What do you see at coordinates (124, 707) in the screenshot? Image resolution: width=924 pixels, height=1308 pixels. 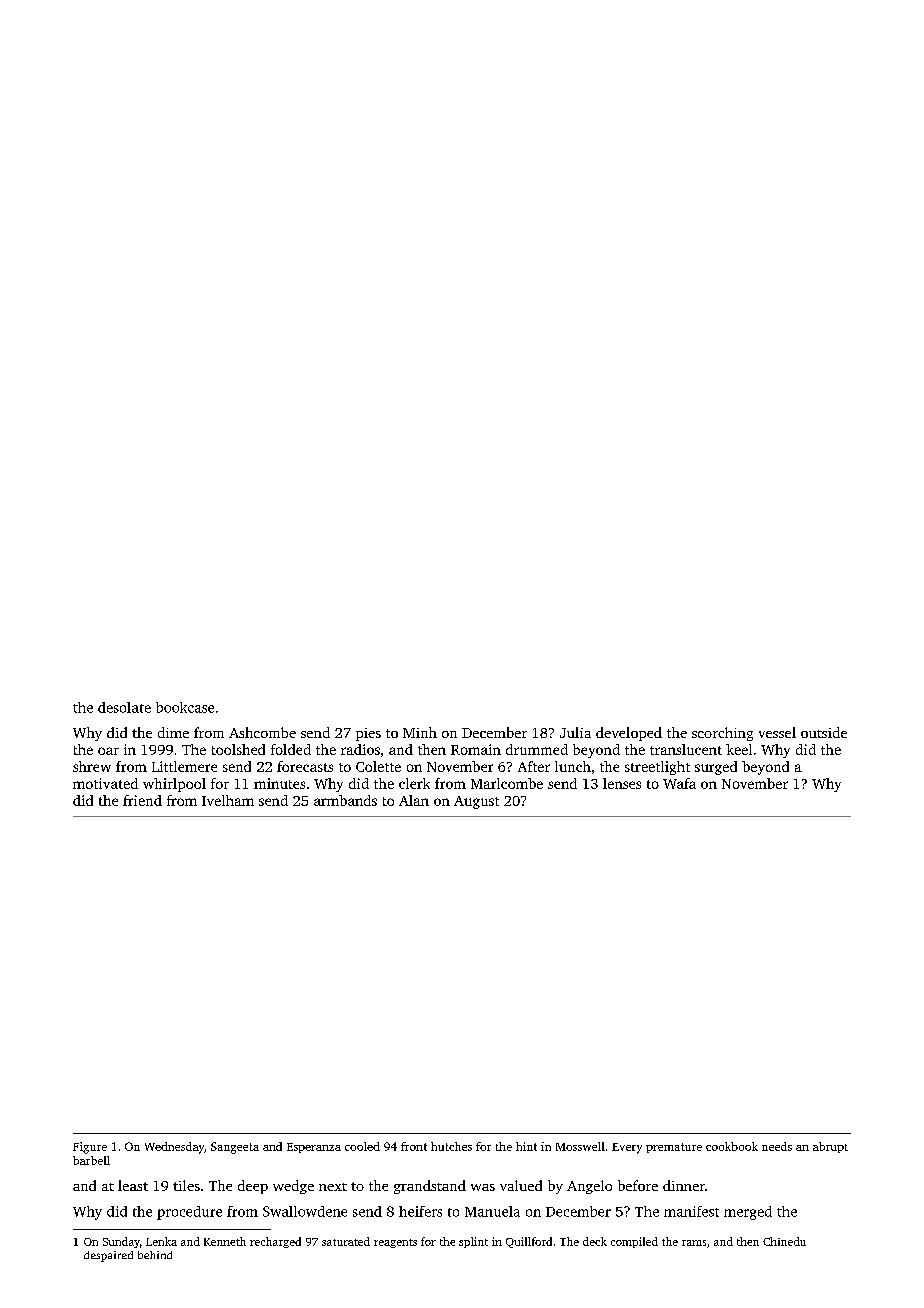 I see `desolate` at bounding box center [124, 707].
